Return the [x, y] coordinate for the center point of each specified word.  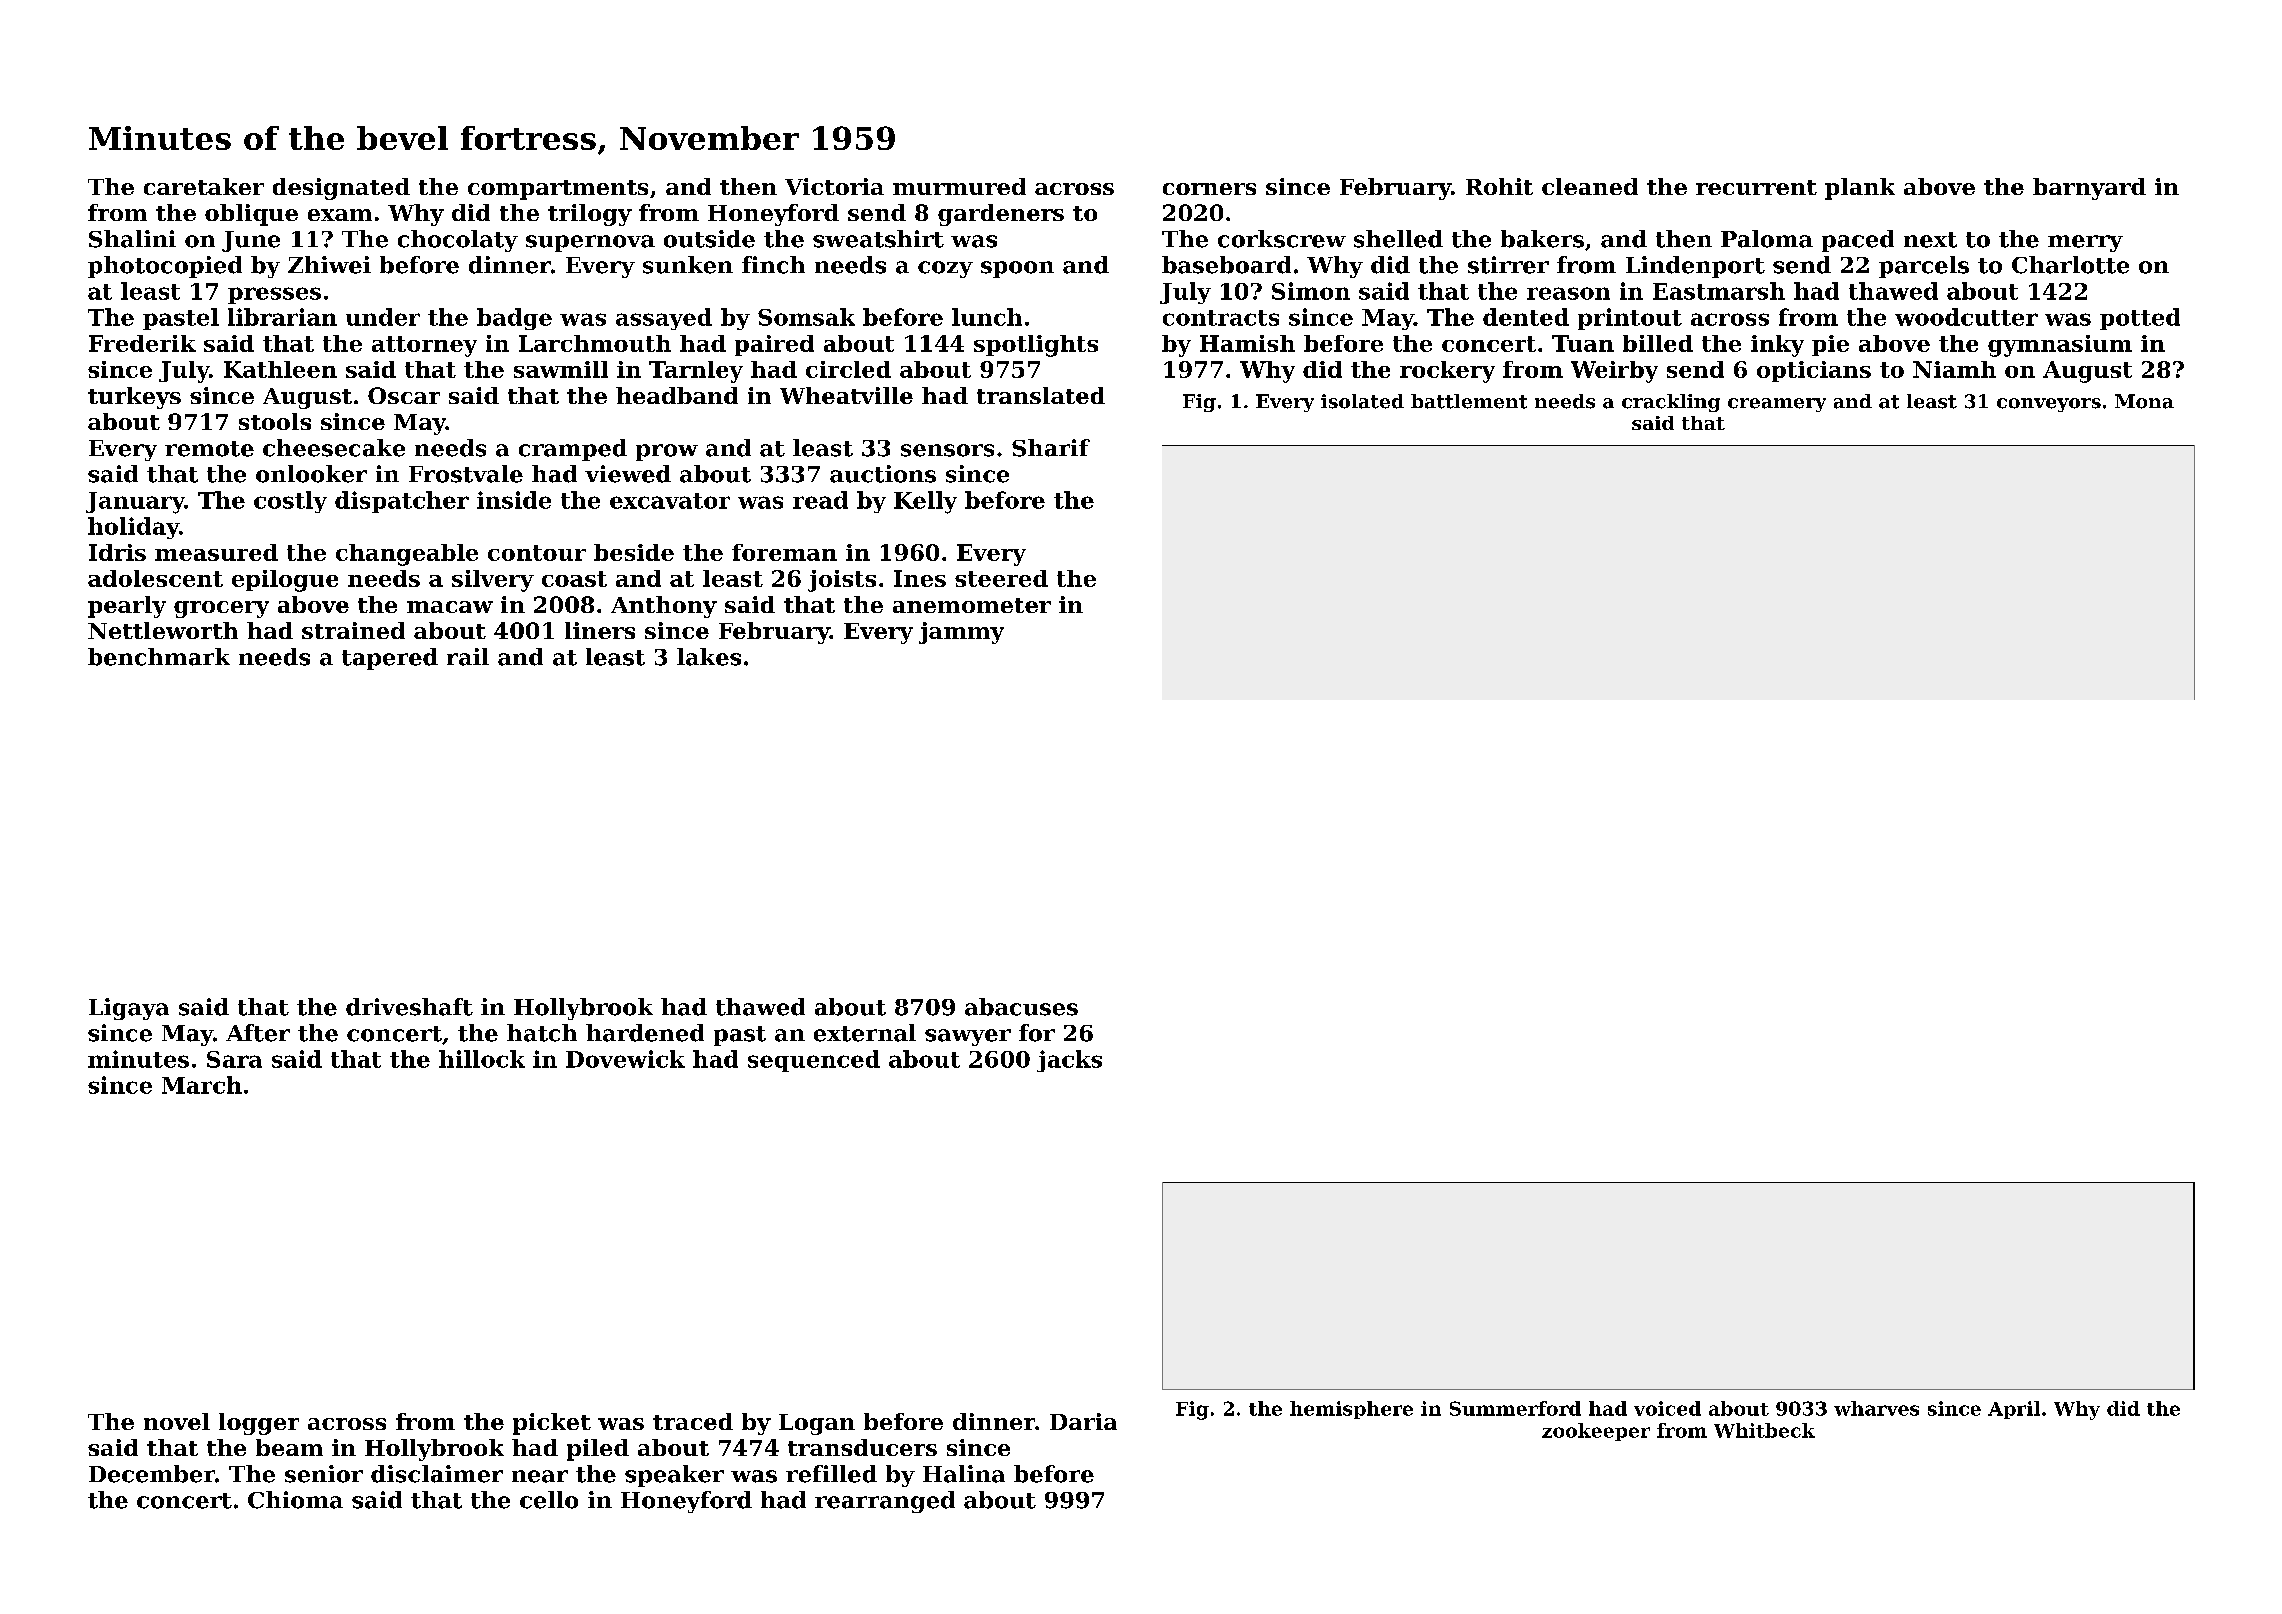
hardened [645, 1033]
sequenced [814, 1061]
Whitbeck [1764, 1430]
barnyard [2089, 189]
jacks [1069, 1061]
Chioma [295, 1500]
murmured [959, 186]
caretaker [204, 186]
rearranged [885, 1502]
